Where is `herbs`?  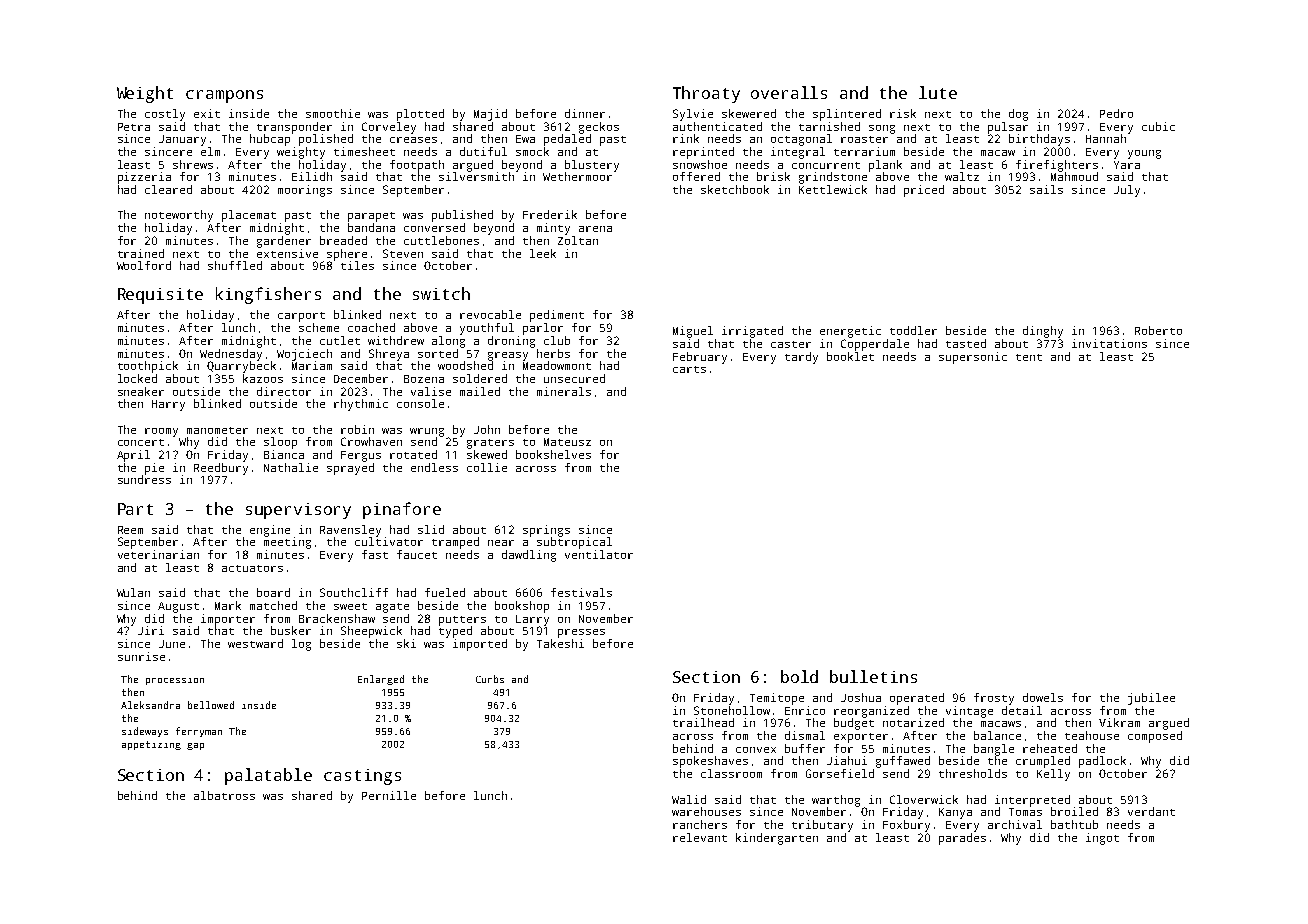
herbs is located at coordinates (553, 353).
